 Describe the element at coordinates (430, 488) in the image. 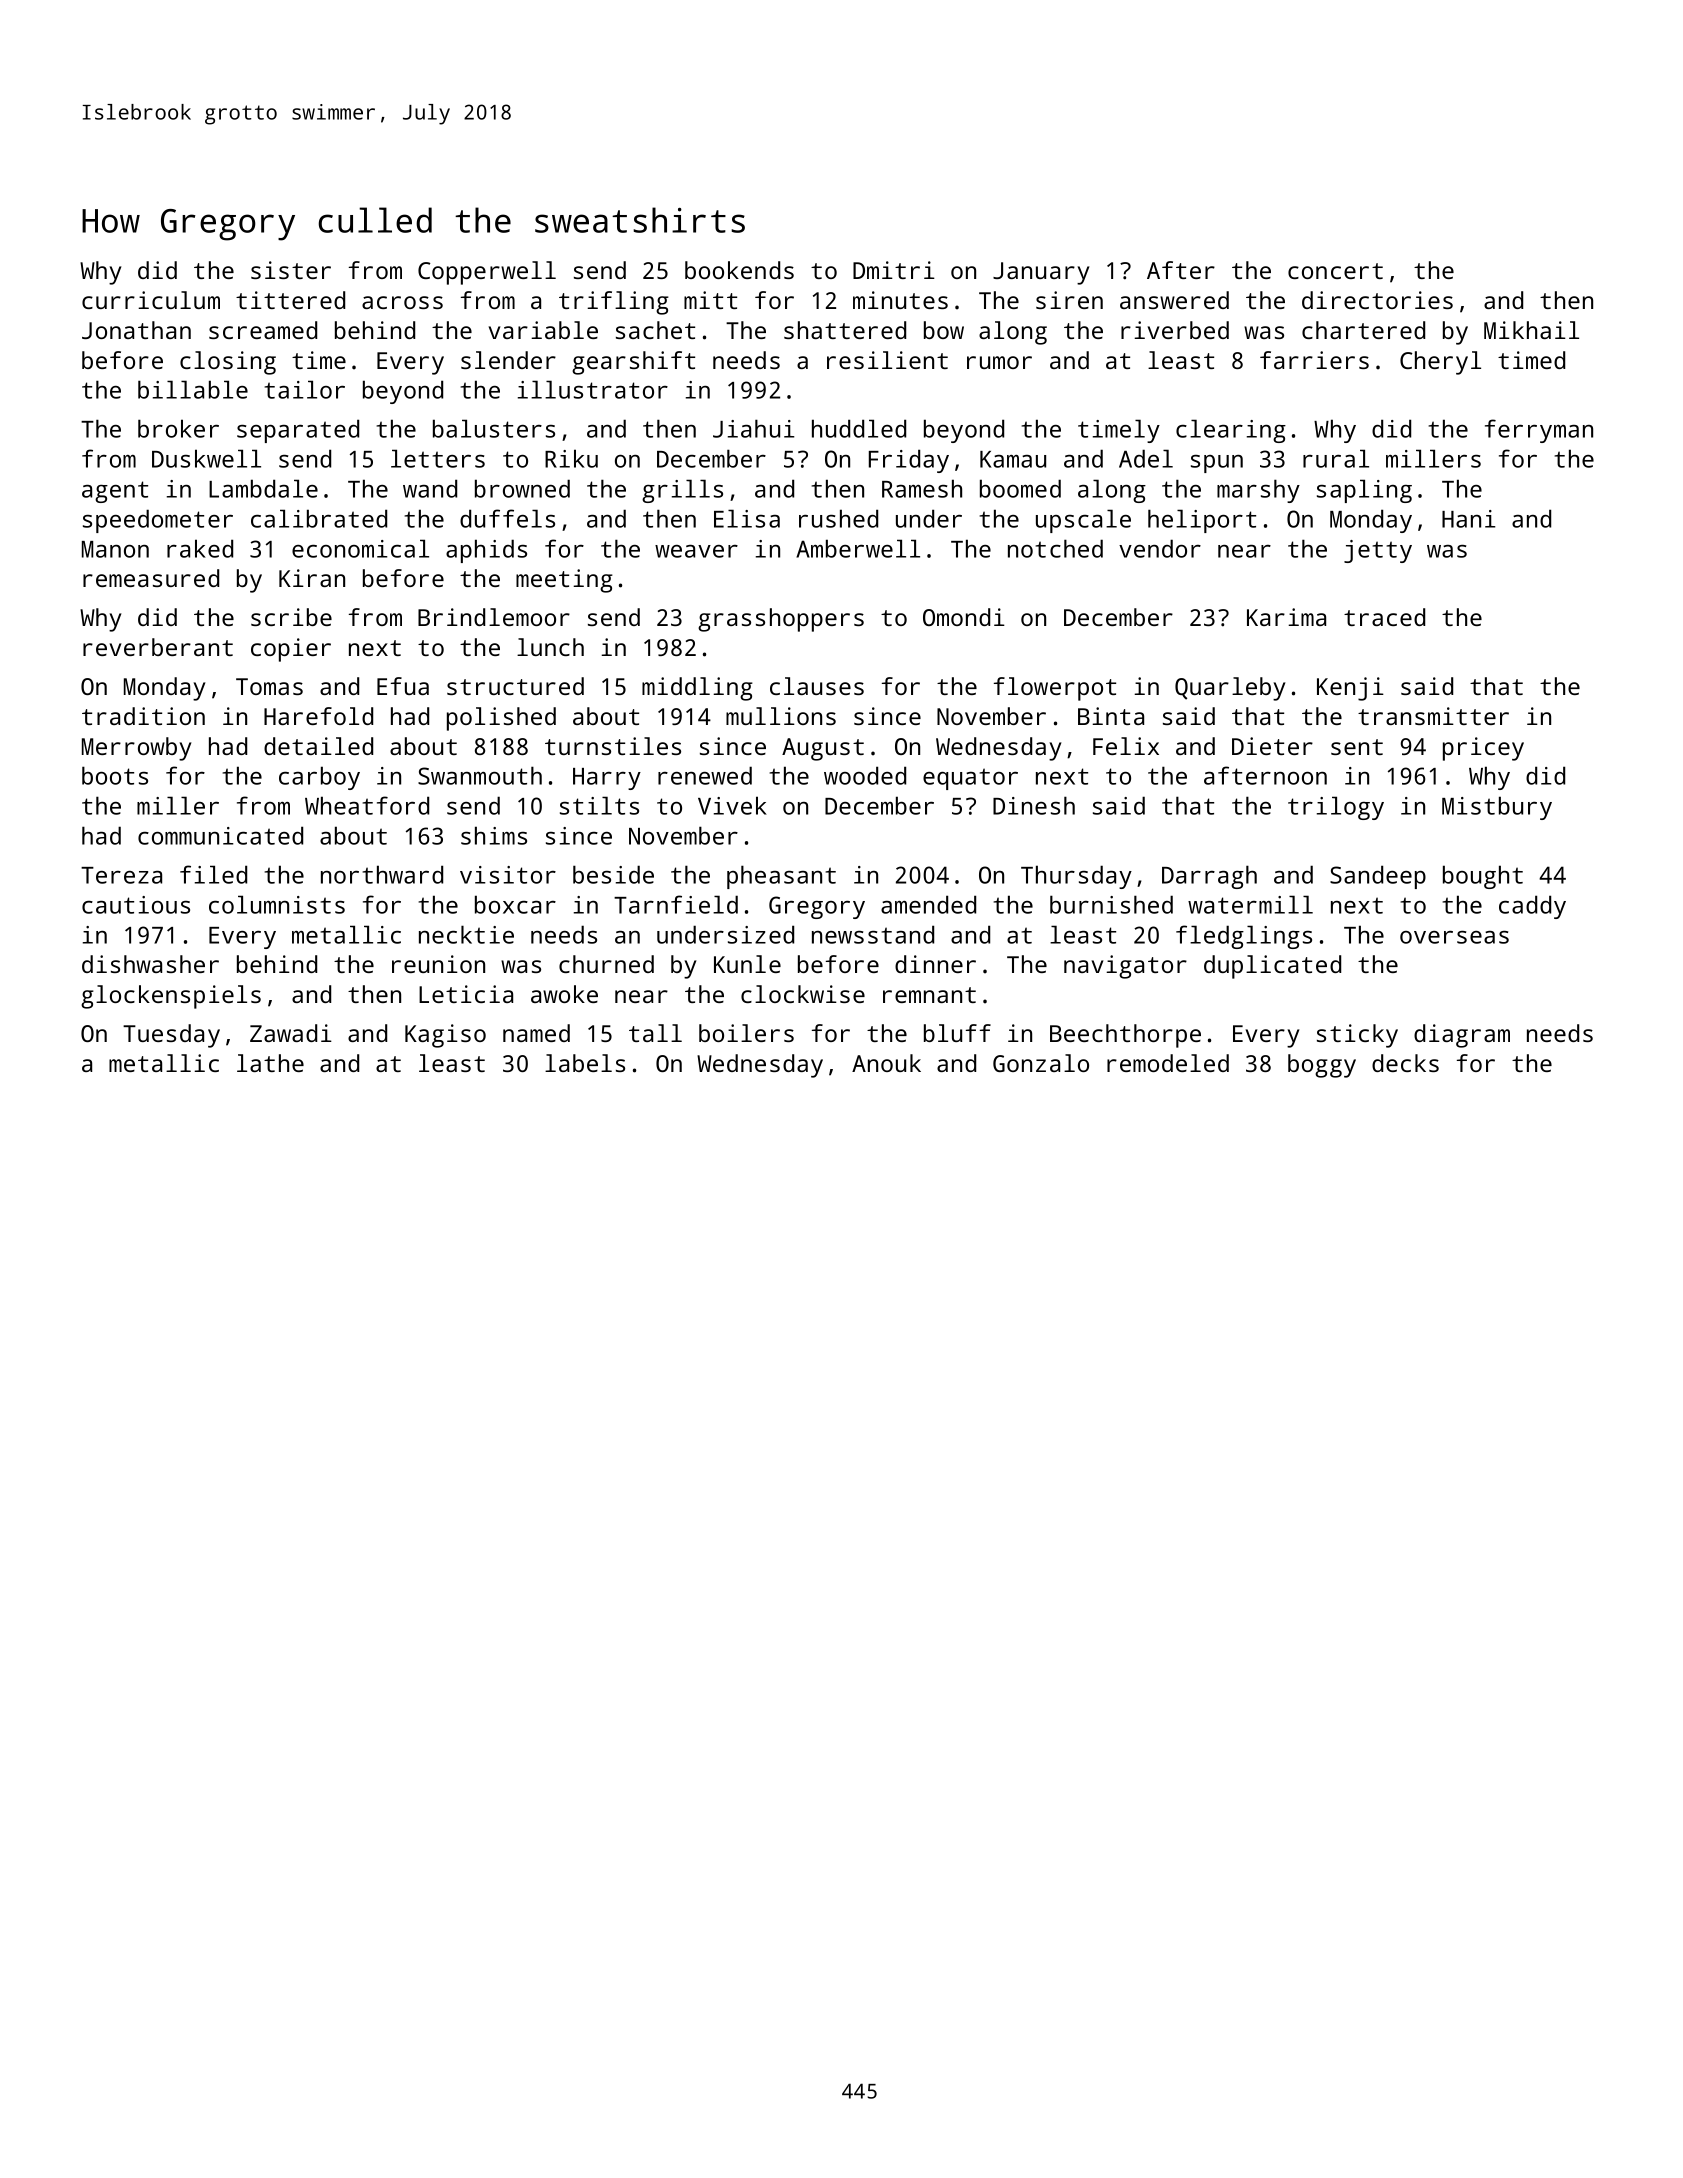

I see `wand` at that location.
